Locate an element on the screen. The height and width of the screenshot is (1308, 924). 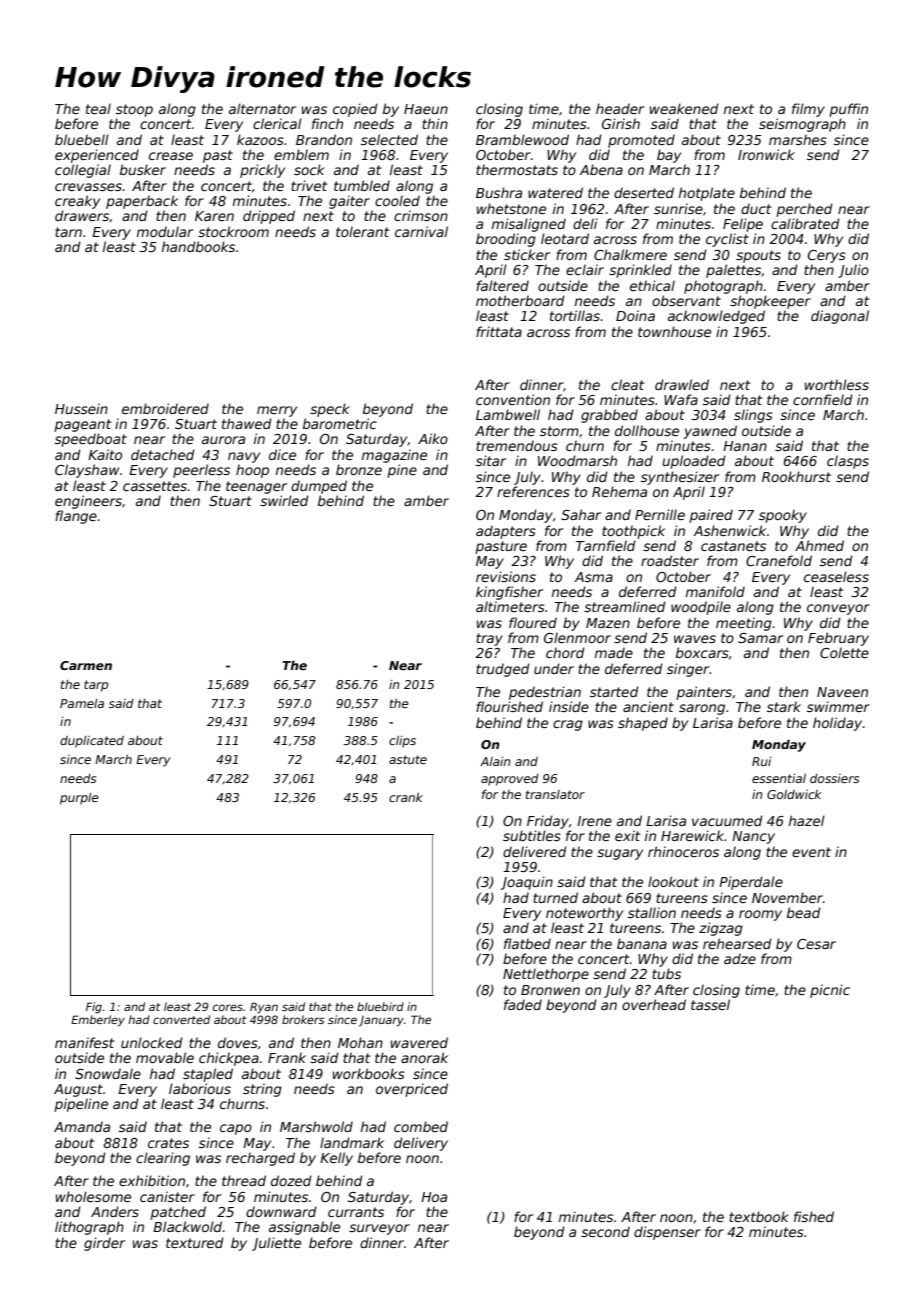
yawned is located at coordinates (710, 432).
